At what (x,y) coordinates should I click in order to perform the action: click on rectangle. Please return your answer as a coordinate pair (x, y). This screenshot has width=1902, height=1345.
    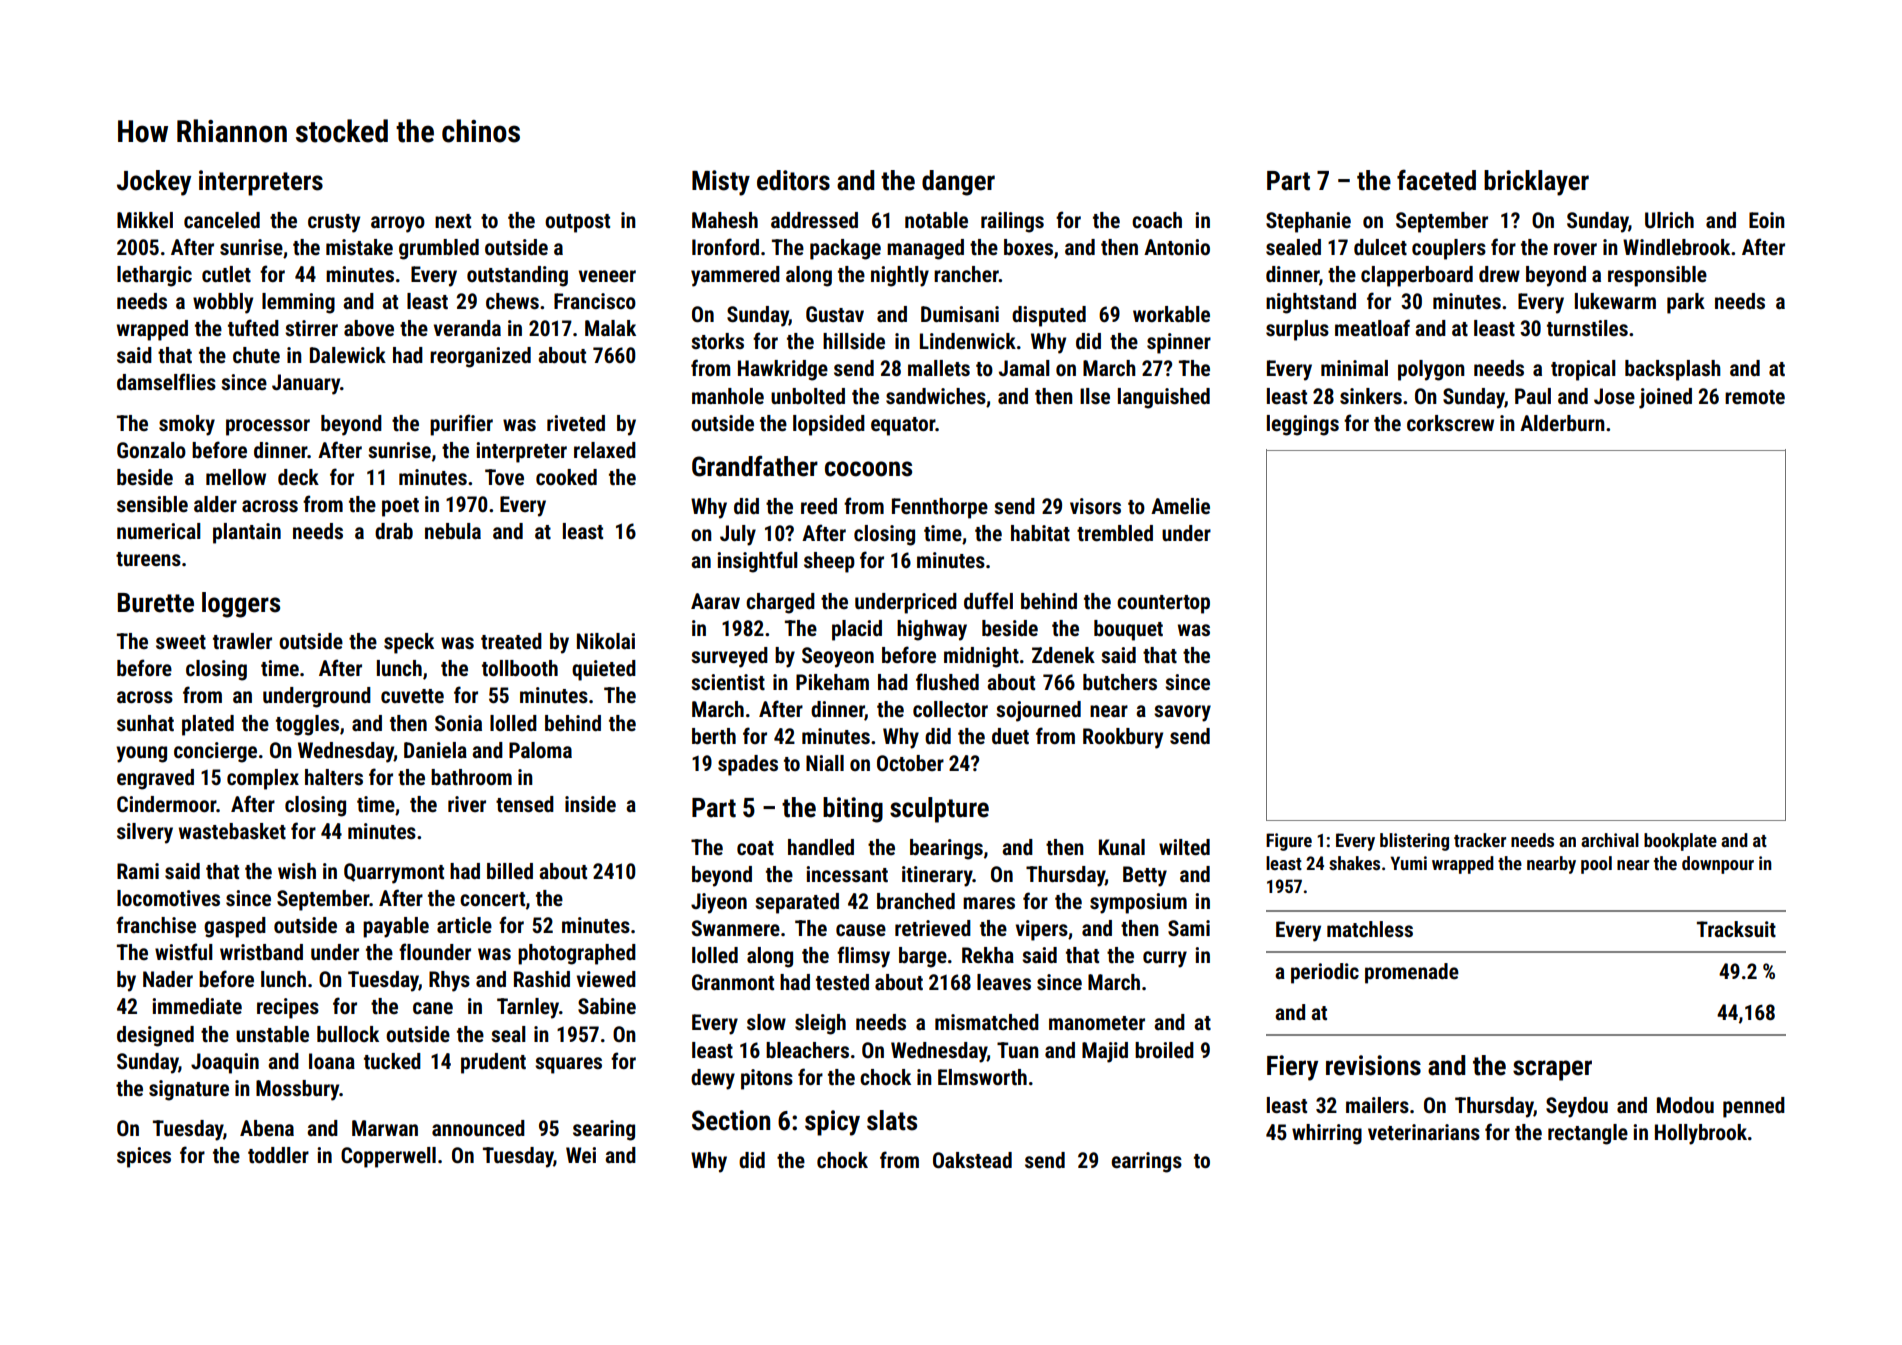
    Looking at the image, I should click on (1588, 1134).
